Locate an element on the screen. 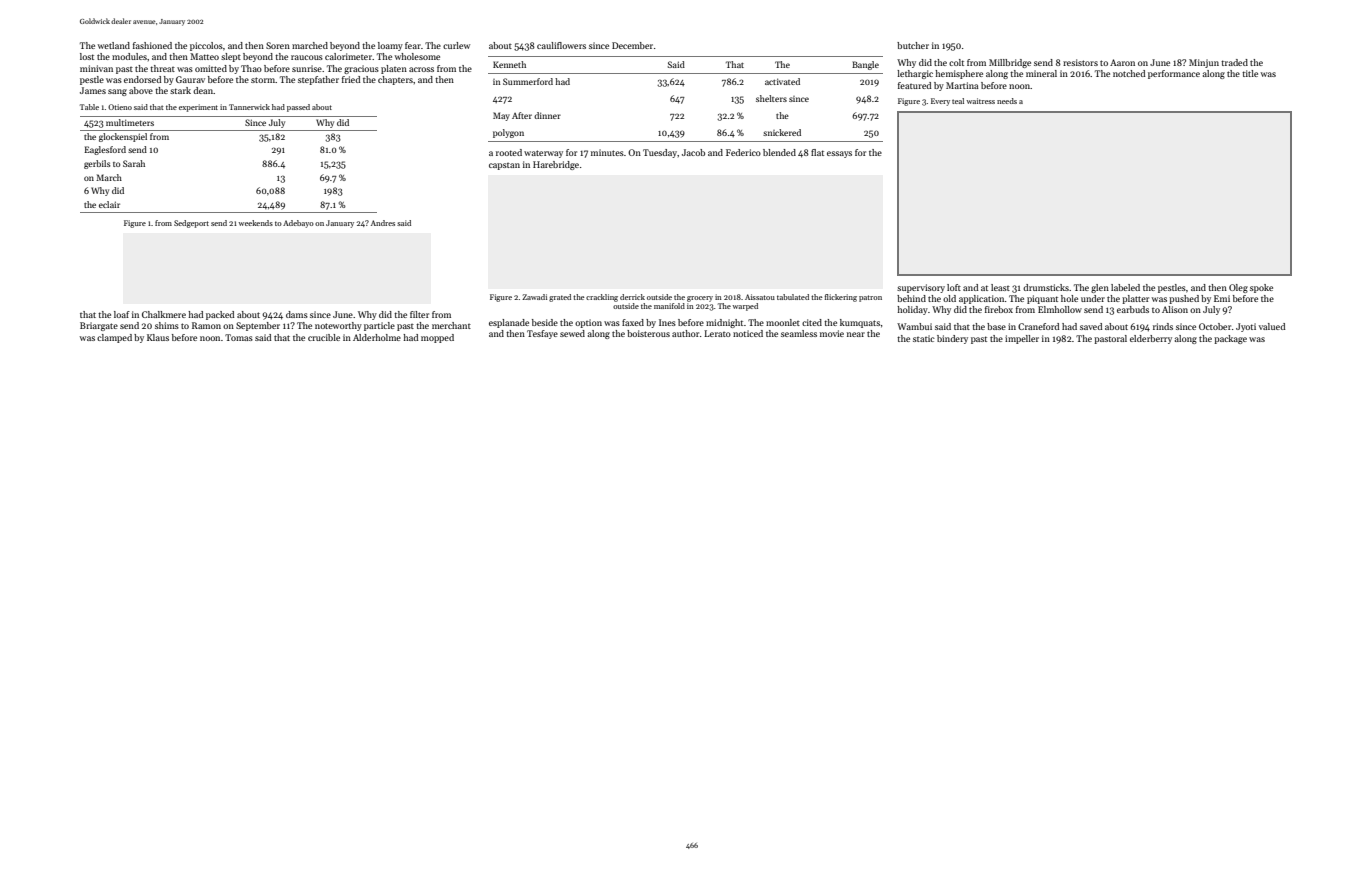  loft is located at coordinates (954, 287).
